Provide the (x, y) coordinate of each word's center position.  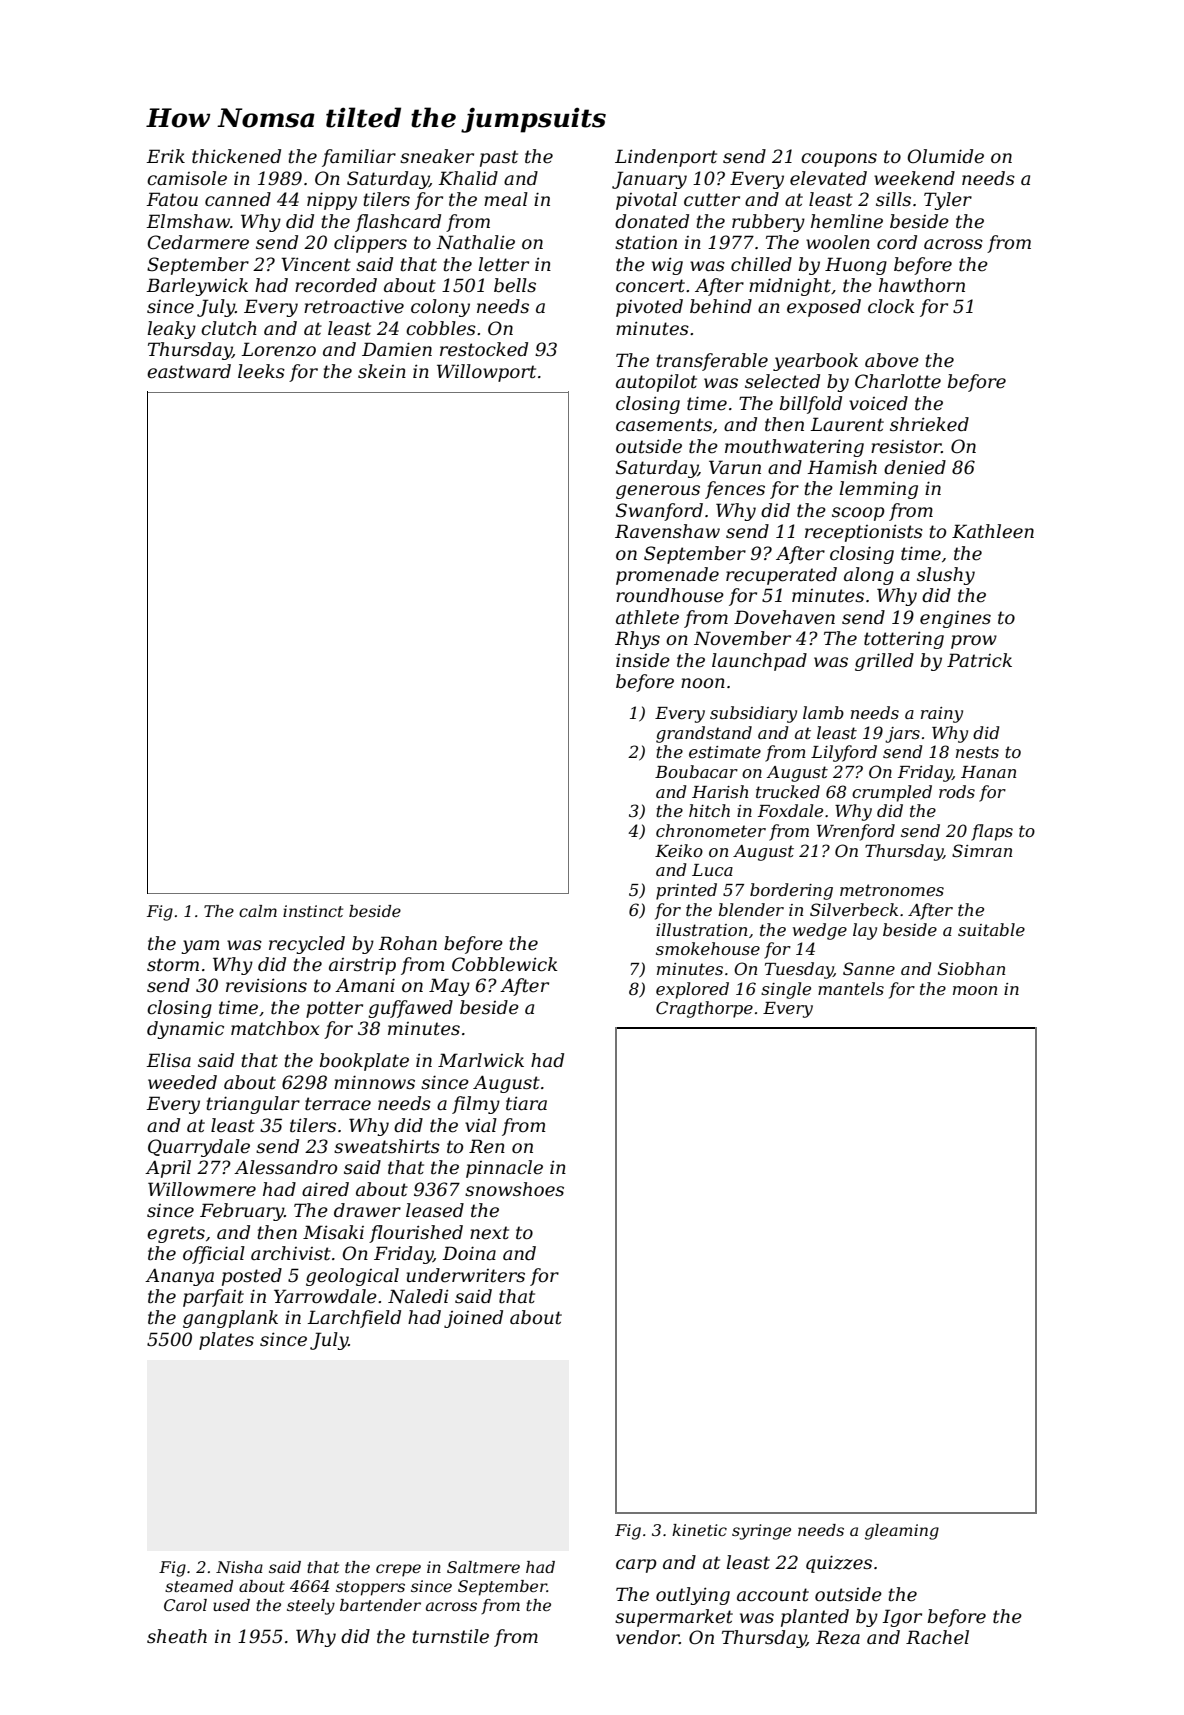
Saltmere (483, 1567)
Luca (712, 870)
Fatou (172, 199)
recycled (307, 945)
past (499, 158)
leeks (261, 371)
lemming (878, 490)
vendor (648, 1637)
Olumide (946, 156)
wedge (820, 931)
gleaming (902, 1532)
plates (226, 1341)
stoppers (370, 1588)
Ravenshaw (667, 531)
